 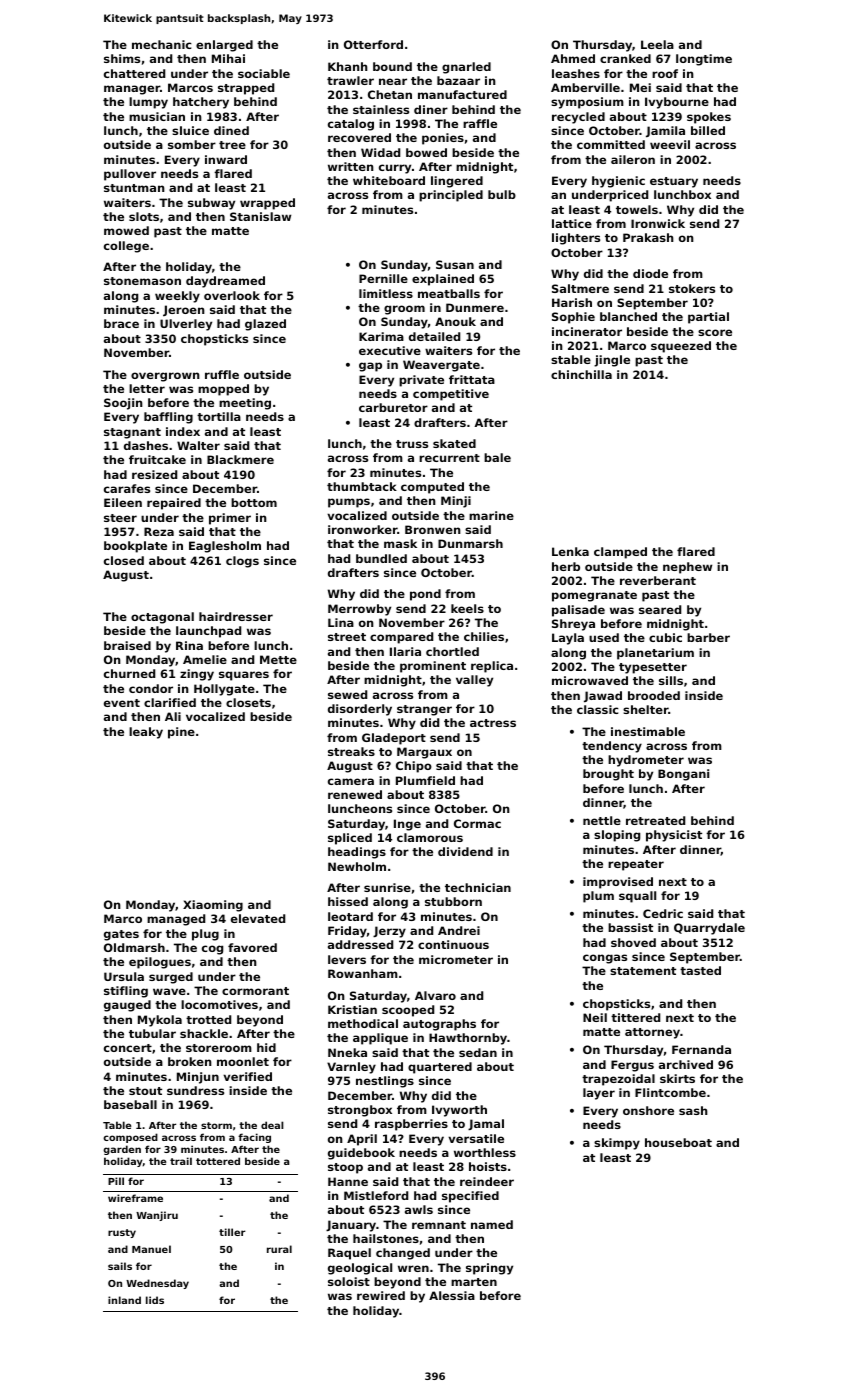 What do you see at coordinates (181, 733) in the screenshot?
I see `pine` at bounding box center [181, 733].
